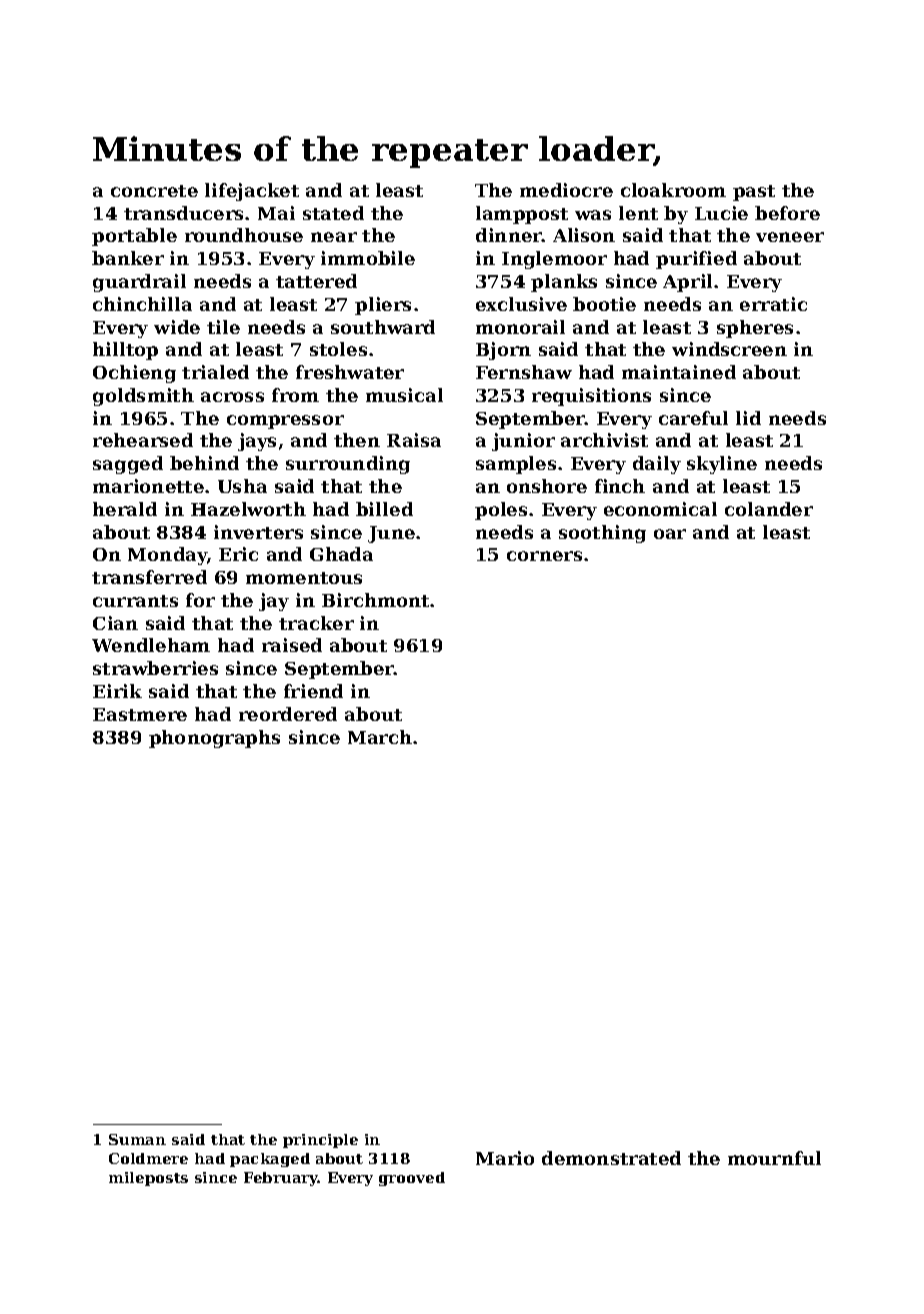  What do you see at coordinates (117, 691) in the document?
I see `Eirik` at bounding box center [117, 691].
